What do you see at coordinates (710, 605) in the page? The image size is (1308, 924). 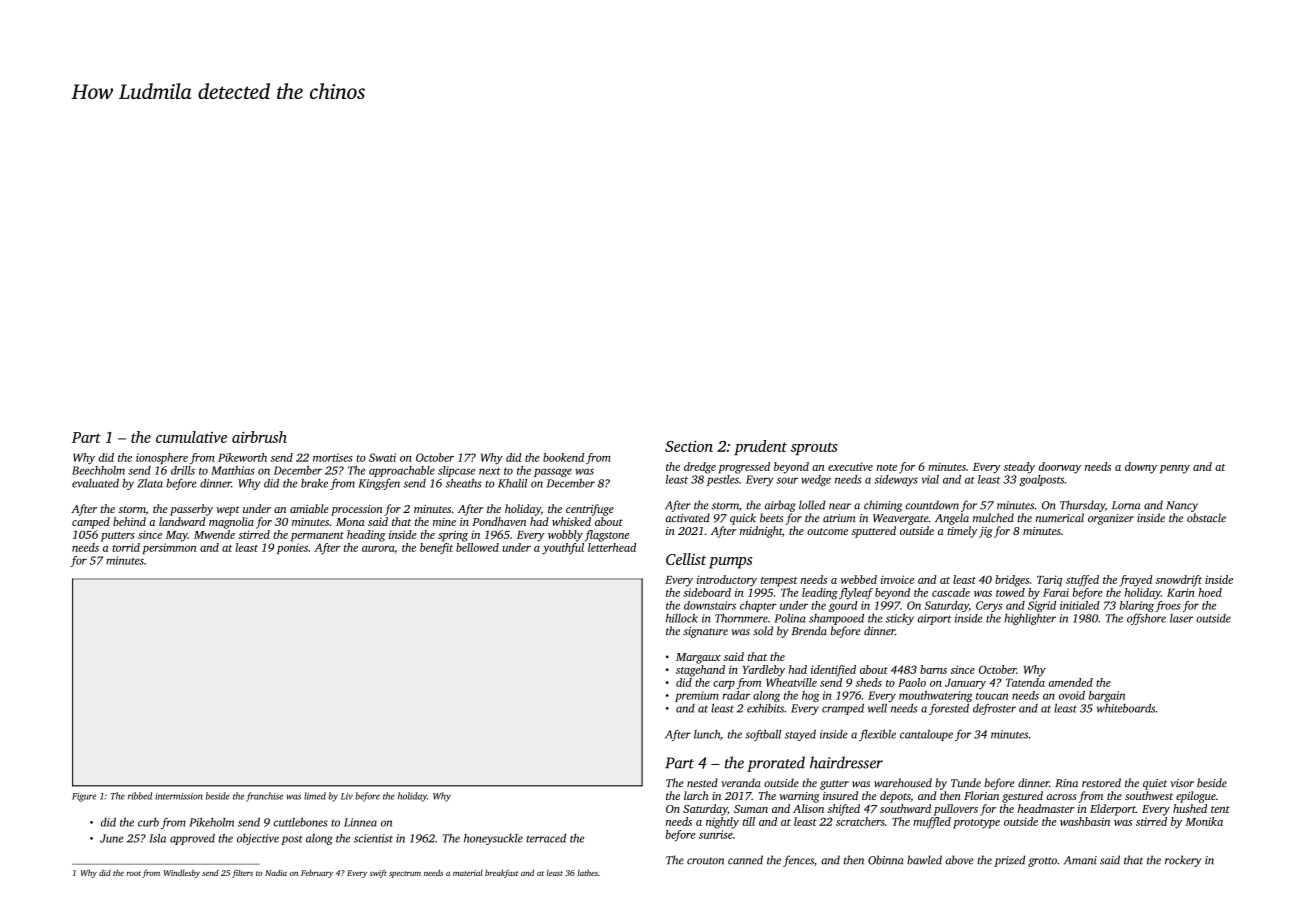 I see `downstairs` at bounding box center [710, 605].
